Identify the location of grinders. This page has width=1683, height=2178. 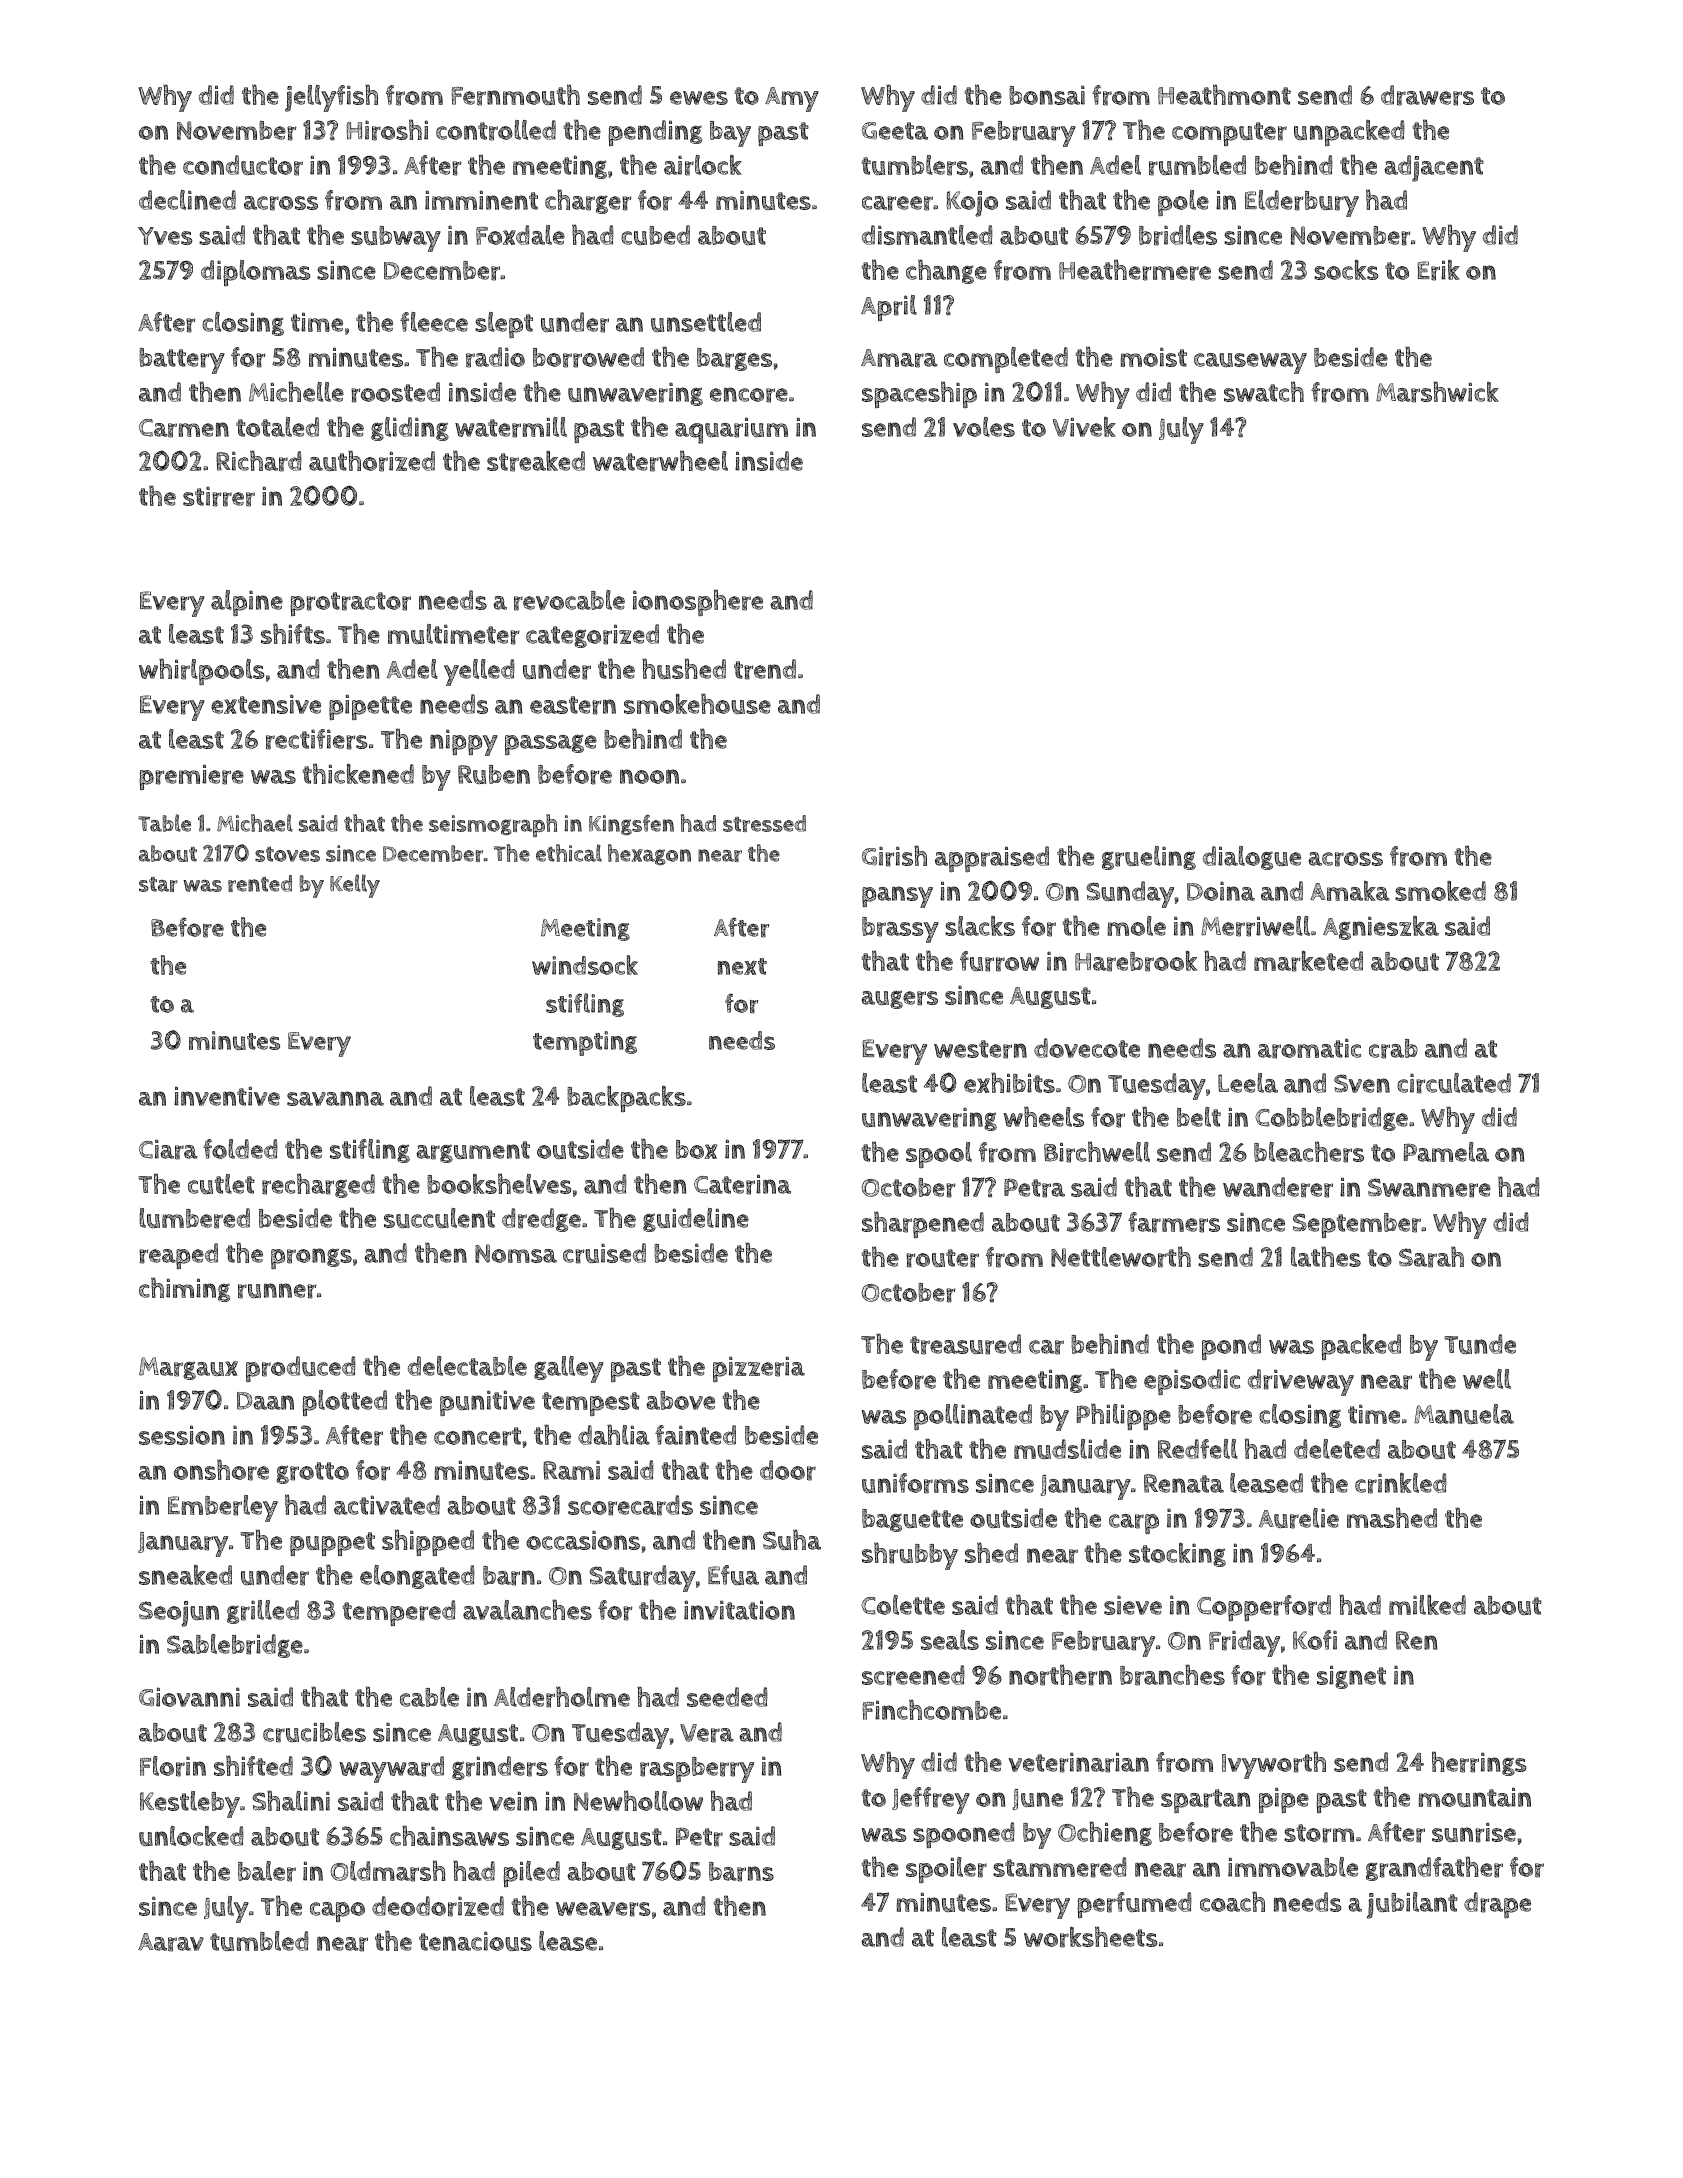
(500, 1768).
